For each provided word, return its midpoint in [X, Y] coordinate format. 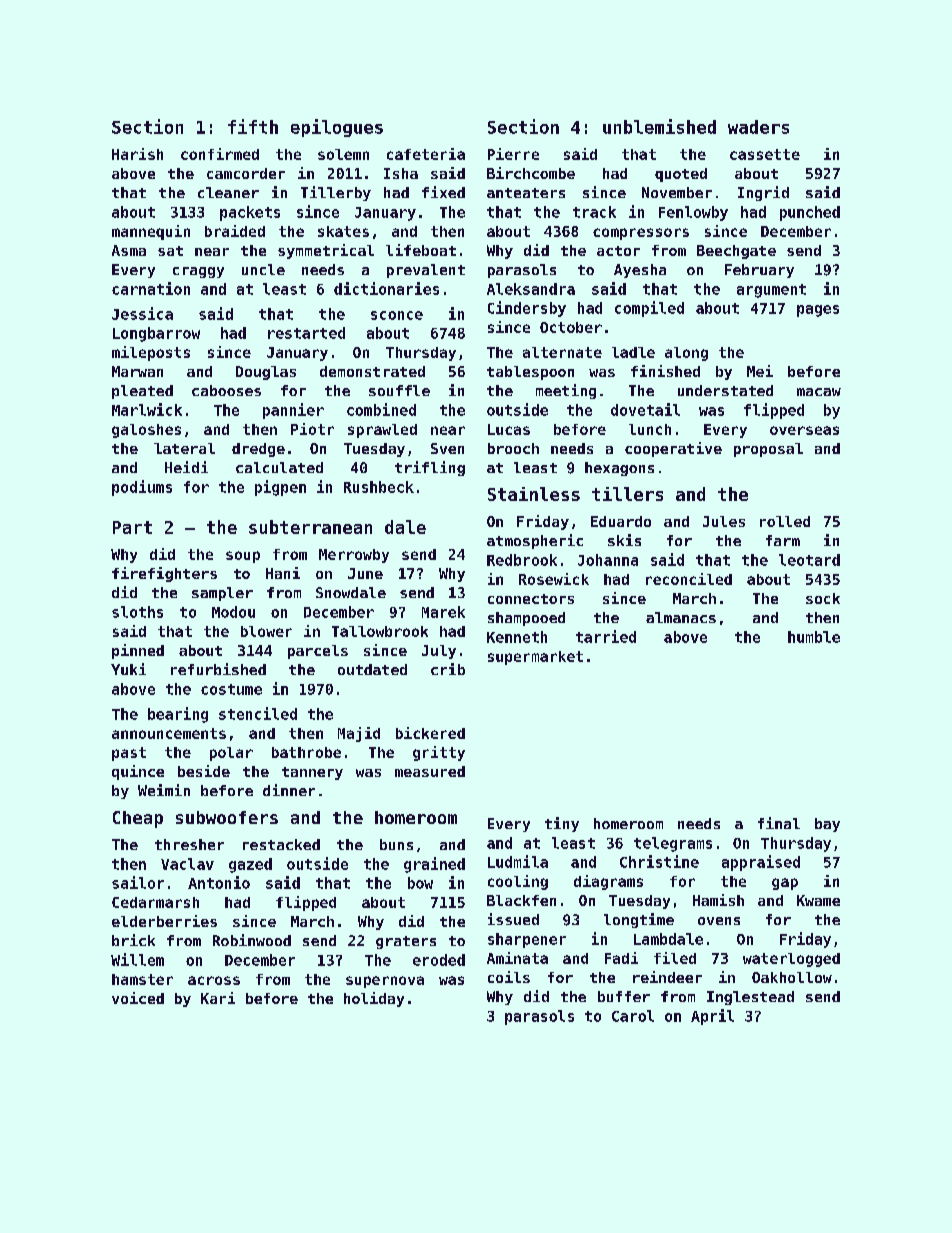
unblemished [659, 126]
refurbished [218, 669]
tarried [606, 636]
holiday [374, 999]
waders [758, 127]
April [712, 1017]
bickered [430, 733]
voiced [138, 998]
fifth [253, 126]
